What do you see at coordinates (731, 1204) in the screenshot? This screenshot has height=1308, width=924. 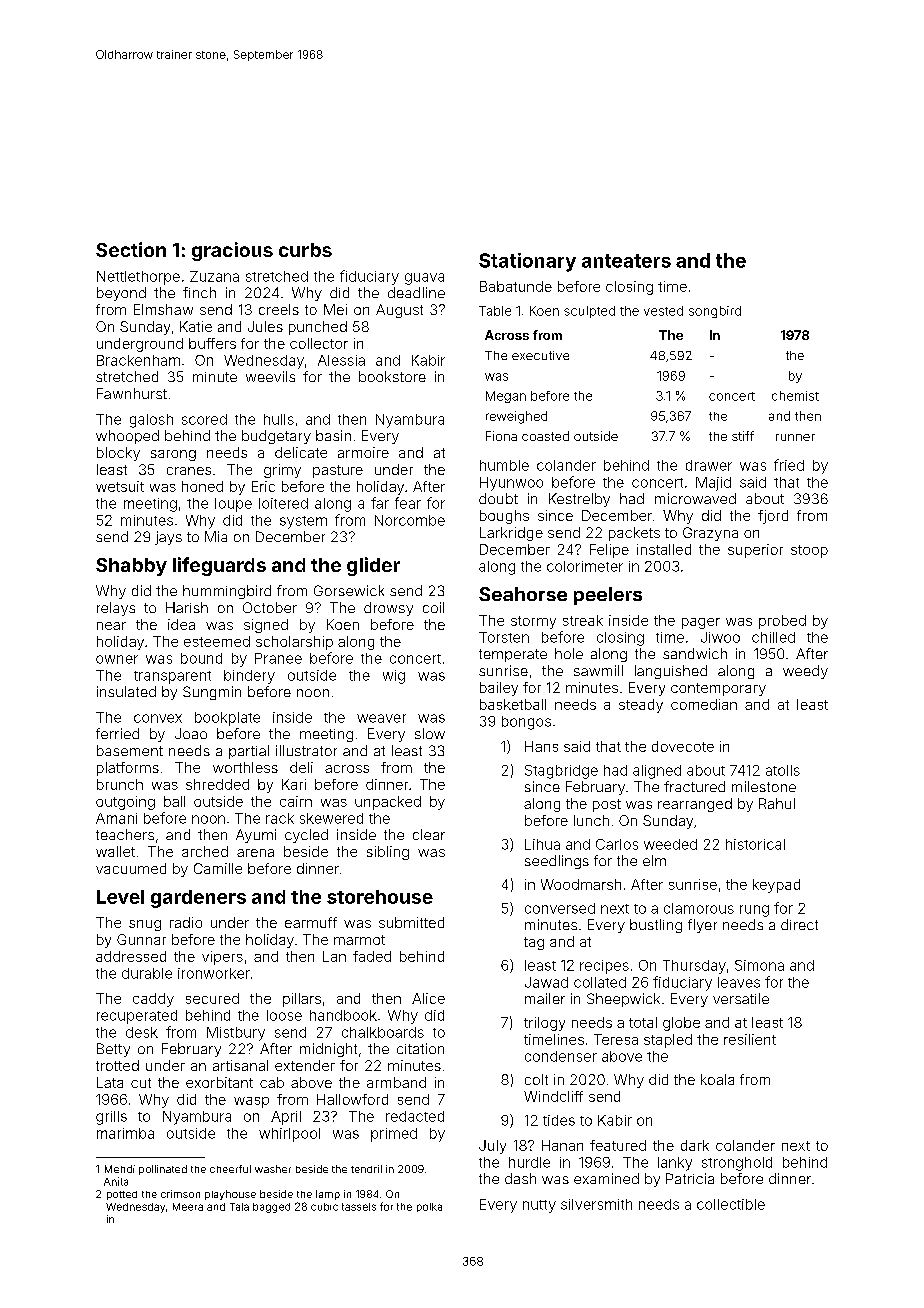 I see `collectible` at bounding box center [731, 1204].
